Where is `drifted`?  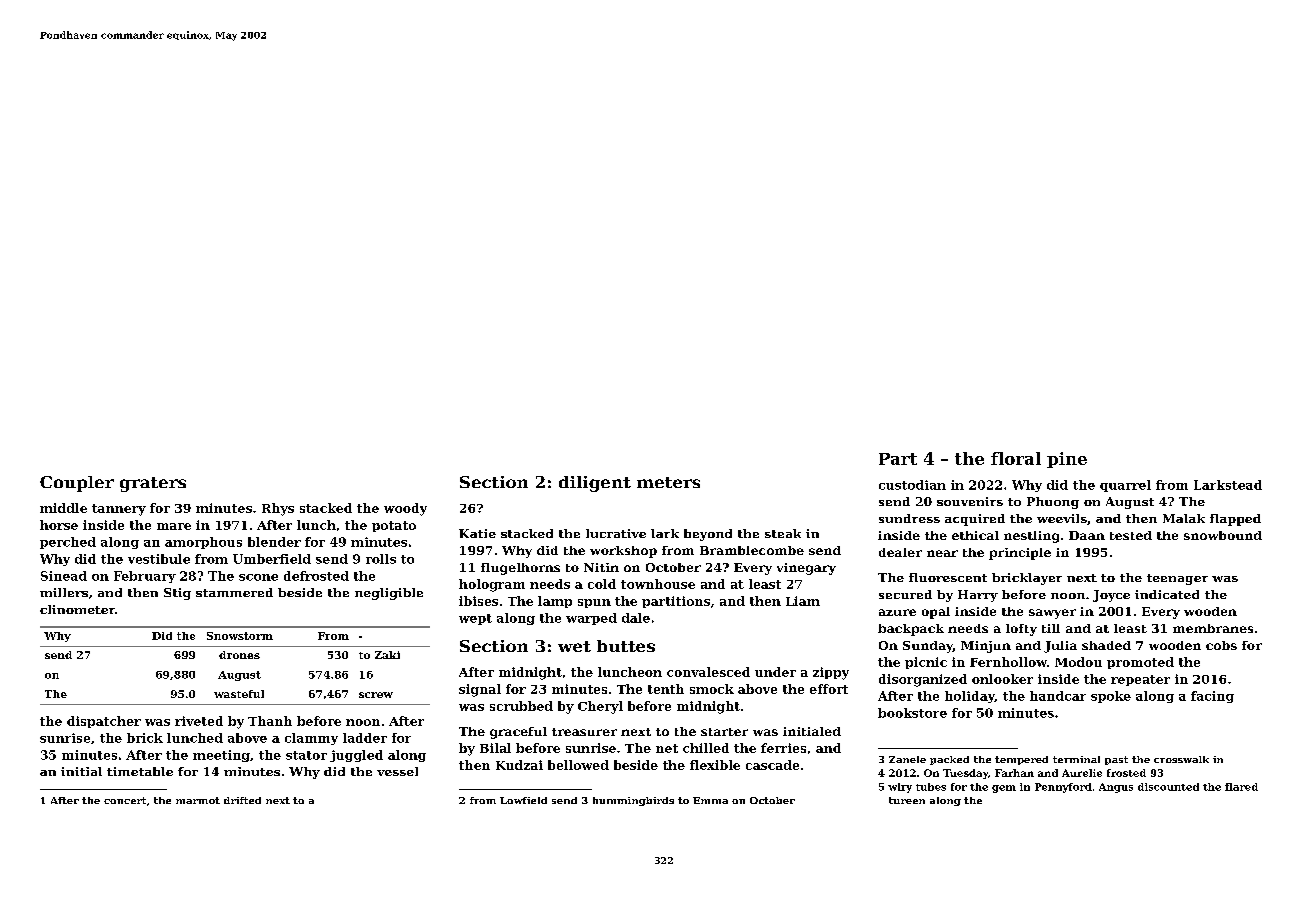 drifted is located at coordinates (242, 800).
